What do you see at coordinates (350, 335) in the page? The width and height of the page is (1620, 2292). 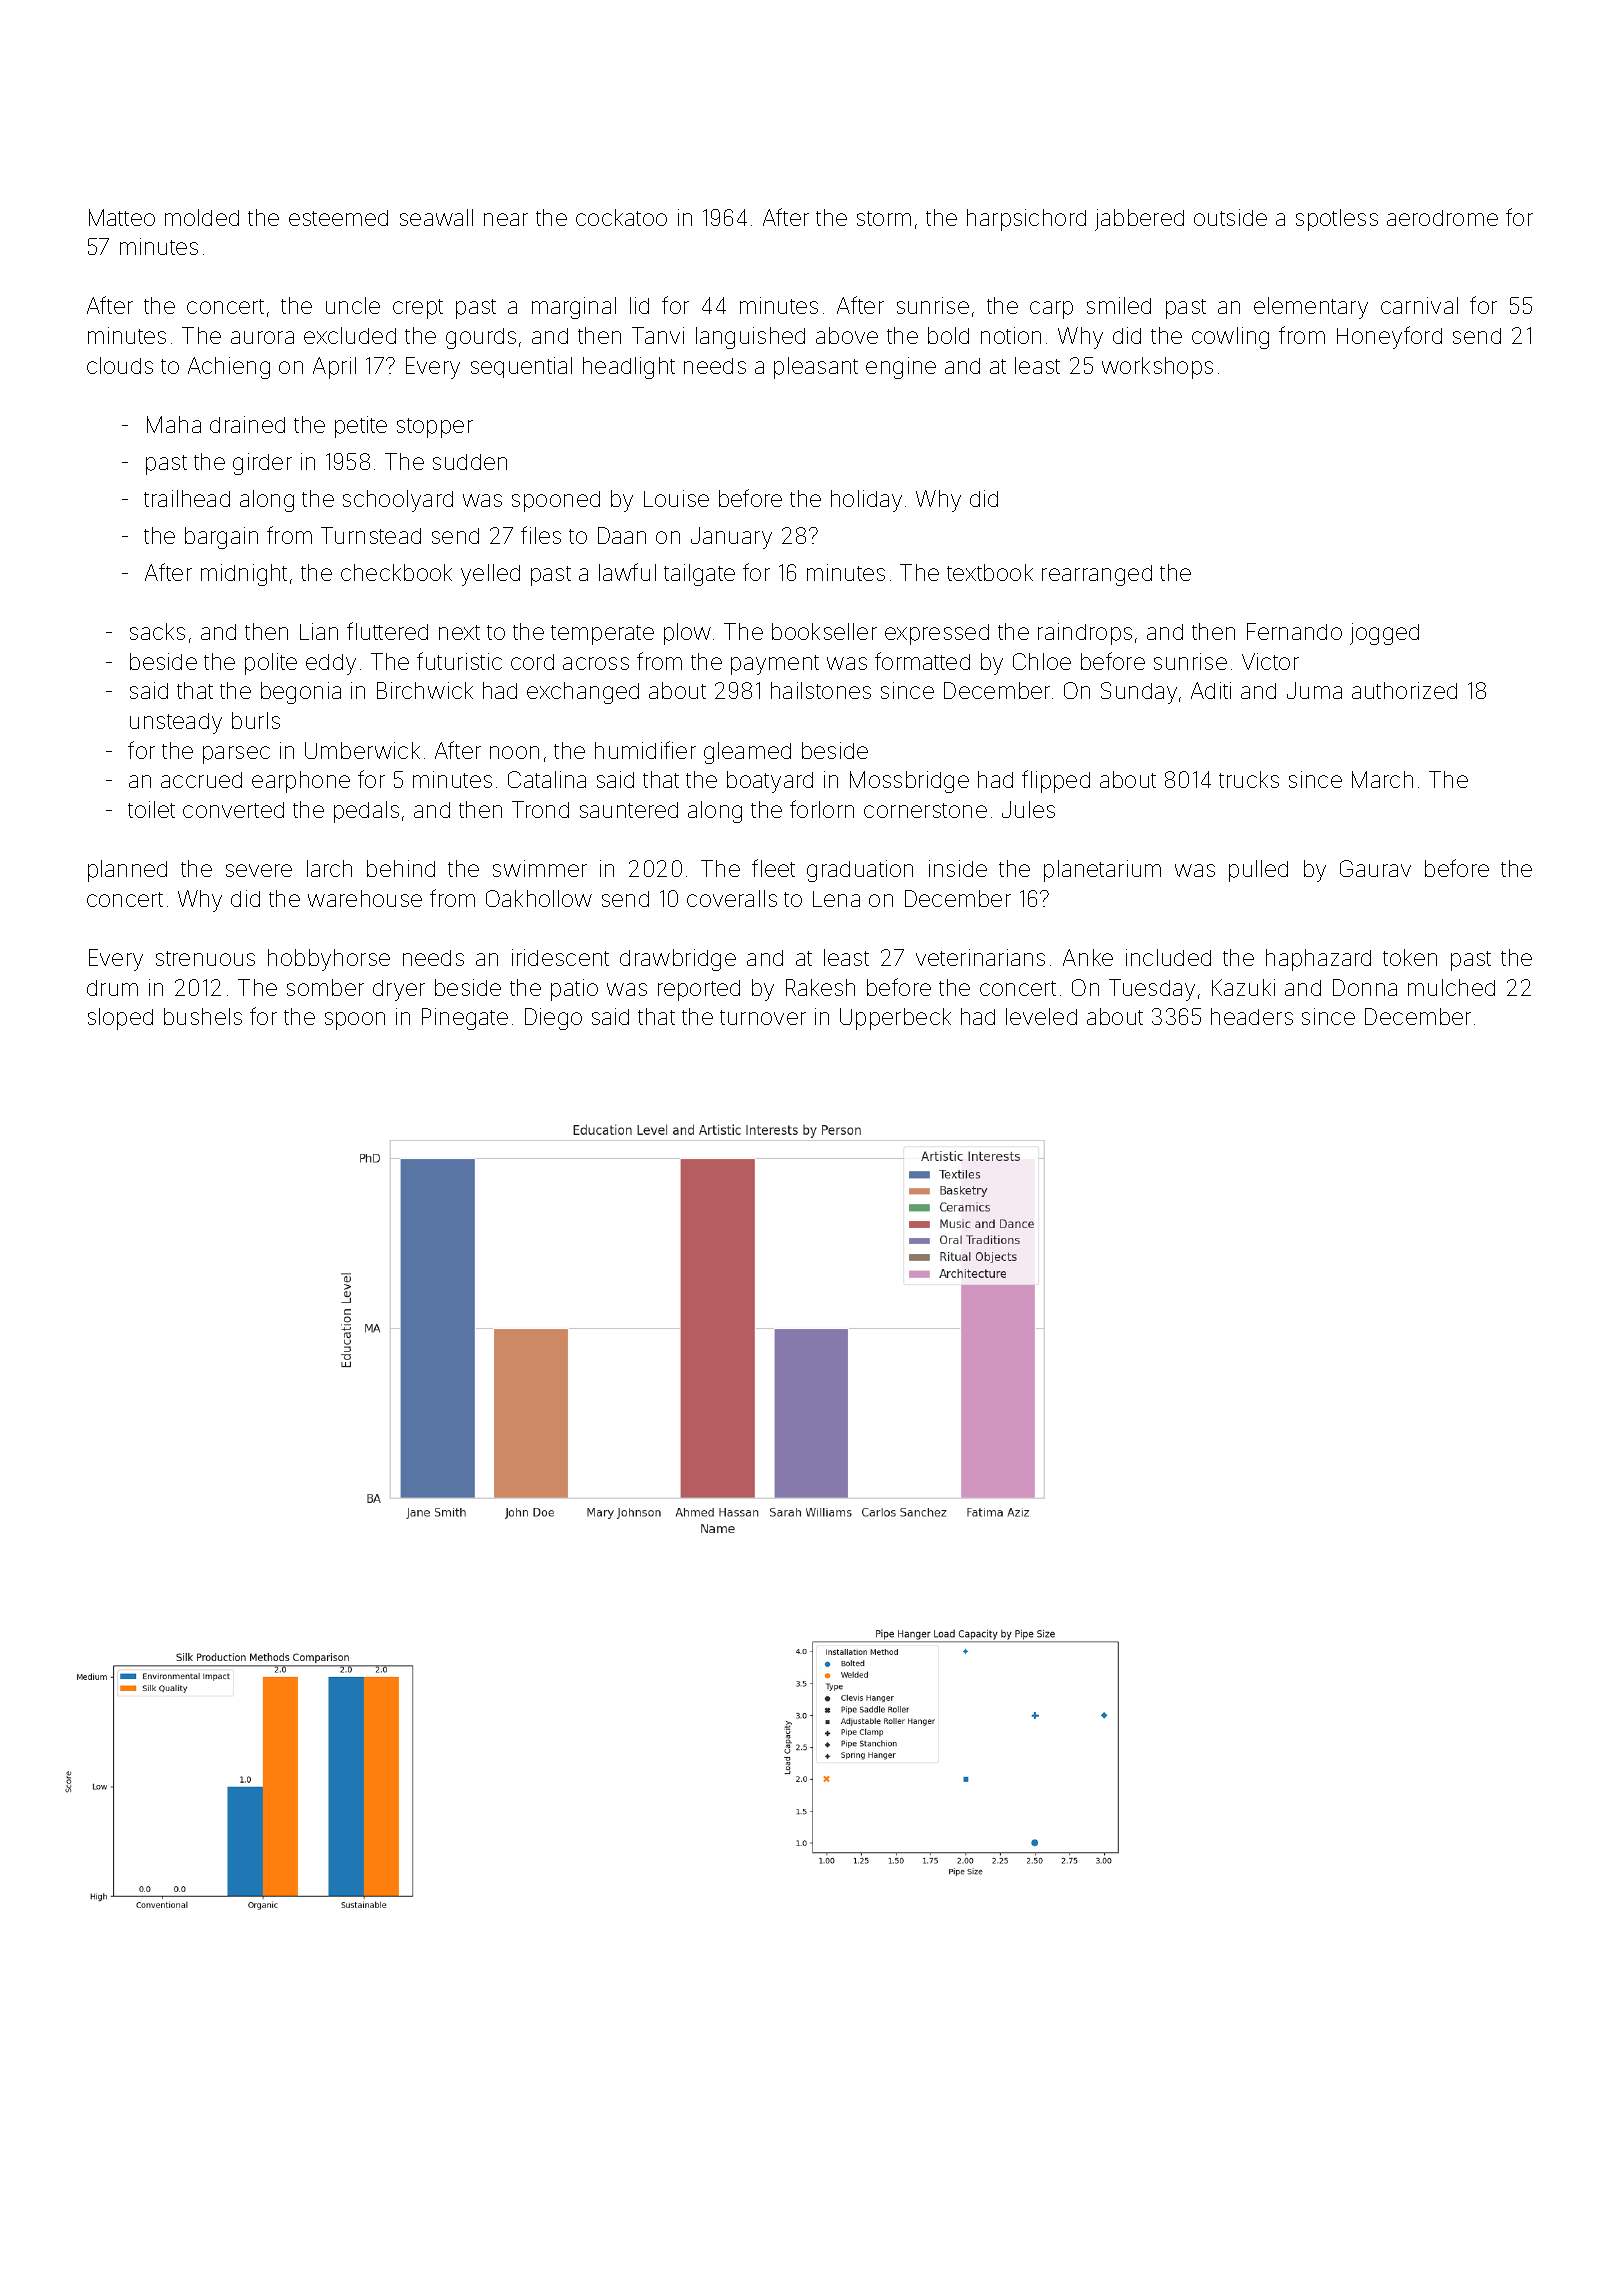 I see `excluded` at bounding box center [350, 335].
